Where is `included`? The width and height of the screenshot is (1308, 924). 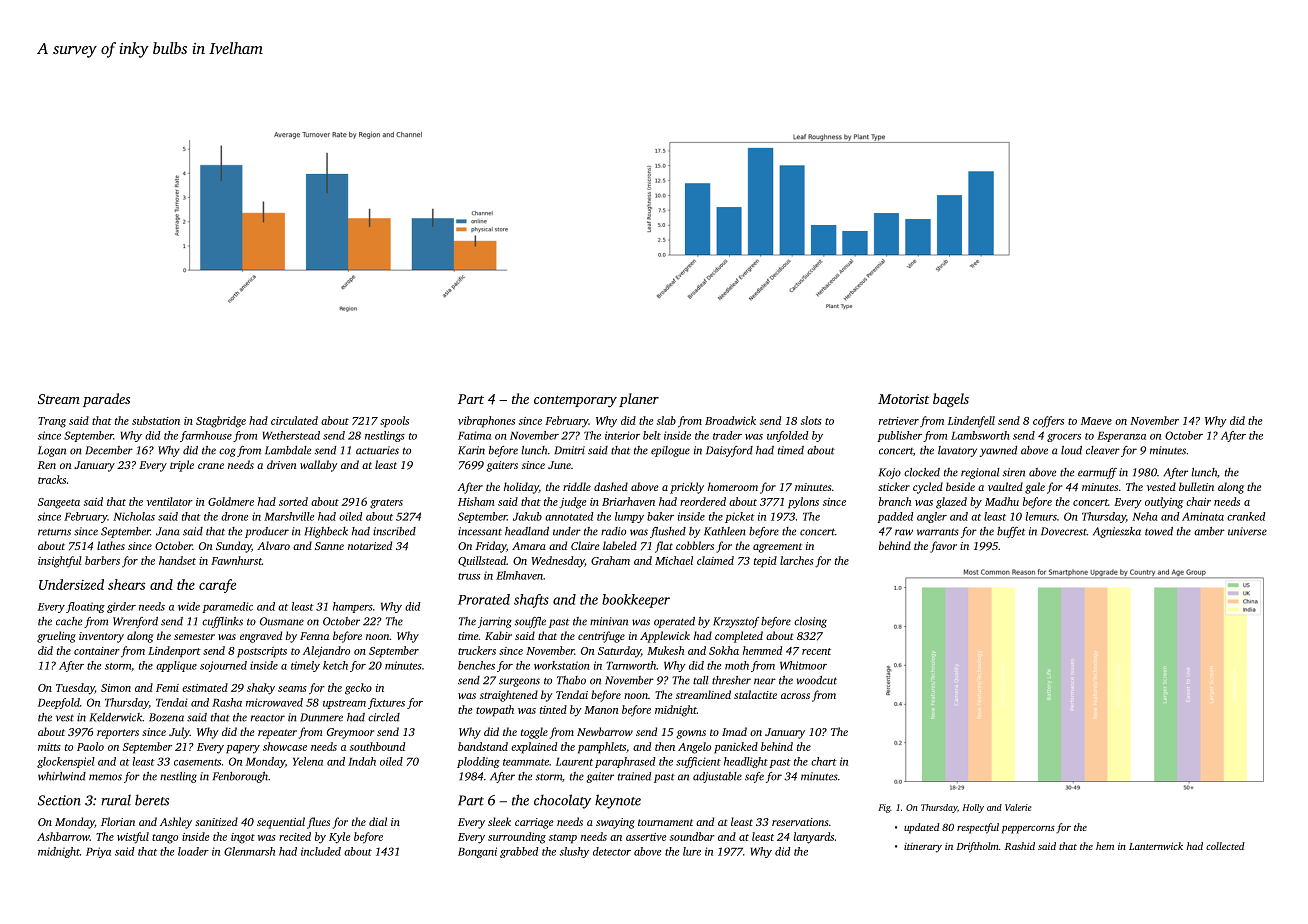
included is located at coordinates (321, 851).
